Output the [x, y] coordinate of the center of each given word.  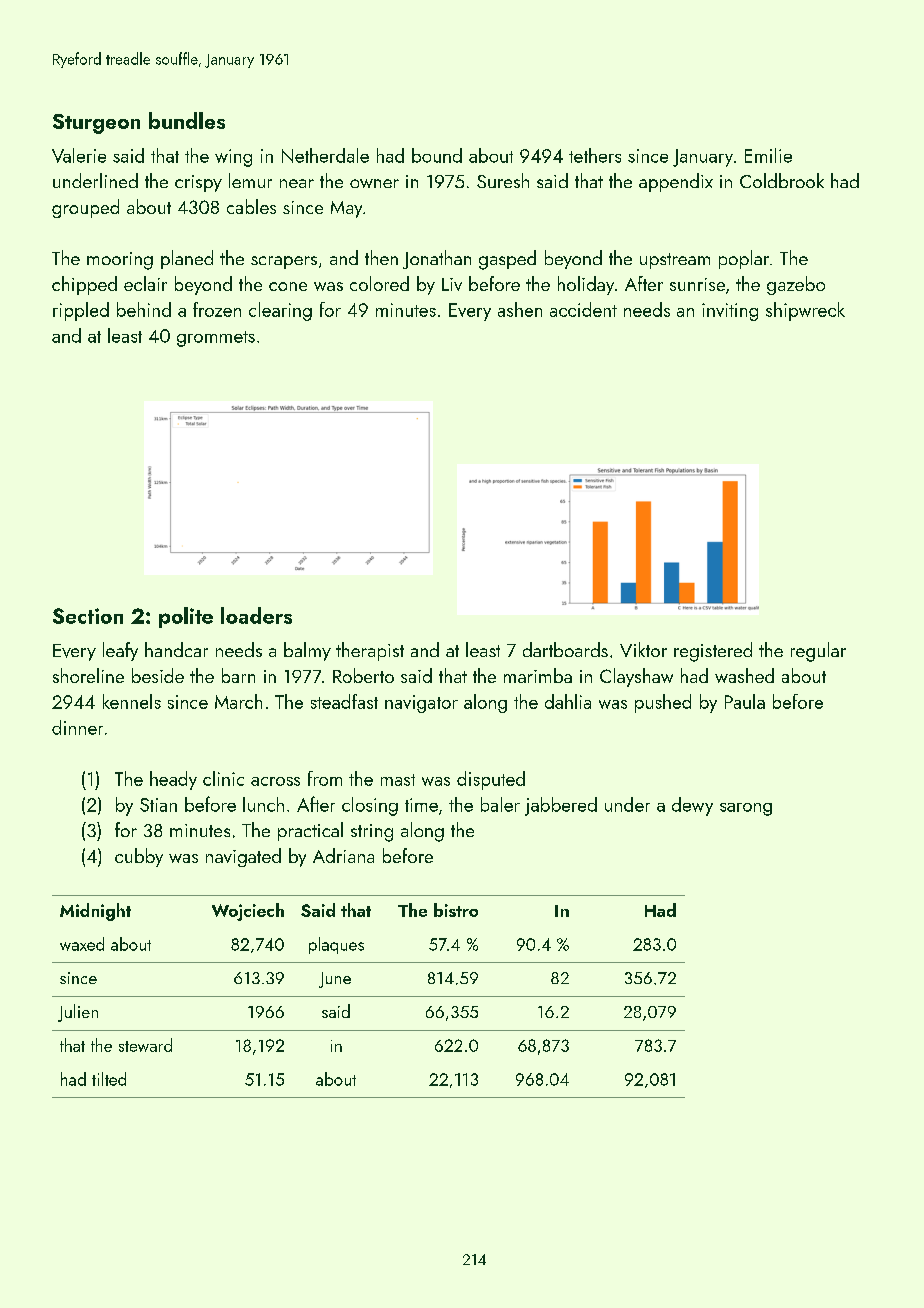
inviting [730, 312]
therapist [370, 651]
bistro [456, 910]
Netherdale [325, 155]
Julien [78, 1013]
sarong [746, 809]
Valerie [79, 155]
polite [186, 617]
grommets [216, 339]
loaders [256, 615]
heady [173, 780]
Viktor [643, 649]
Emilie [768, 155]
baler [500, 804]
